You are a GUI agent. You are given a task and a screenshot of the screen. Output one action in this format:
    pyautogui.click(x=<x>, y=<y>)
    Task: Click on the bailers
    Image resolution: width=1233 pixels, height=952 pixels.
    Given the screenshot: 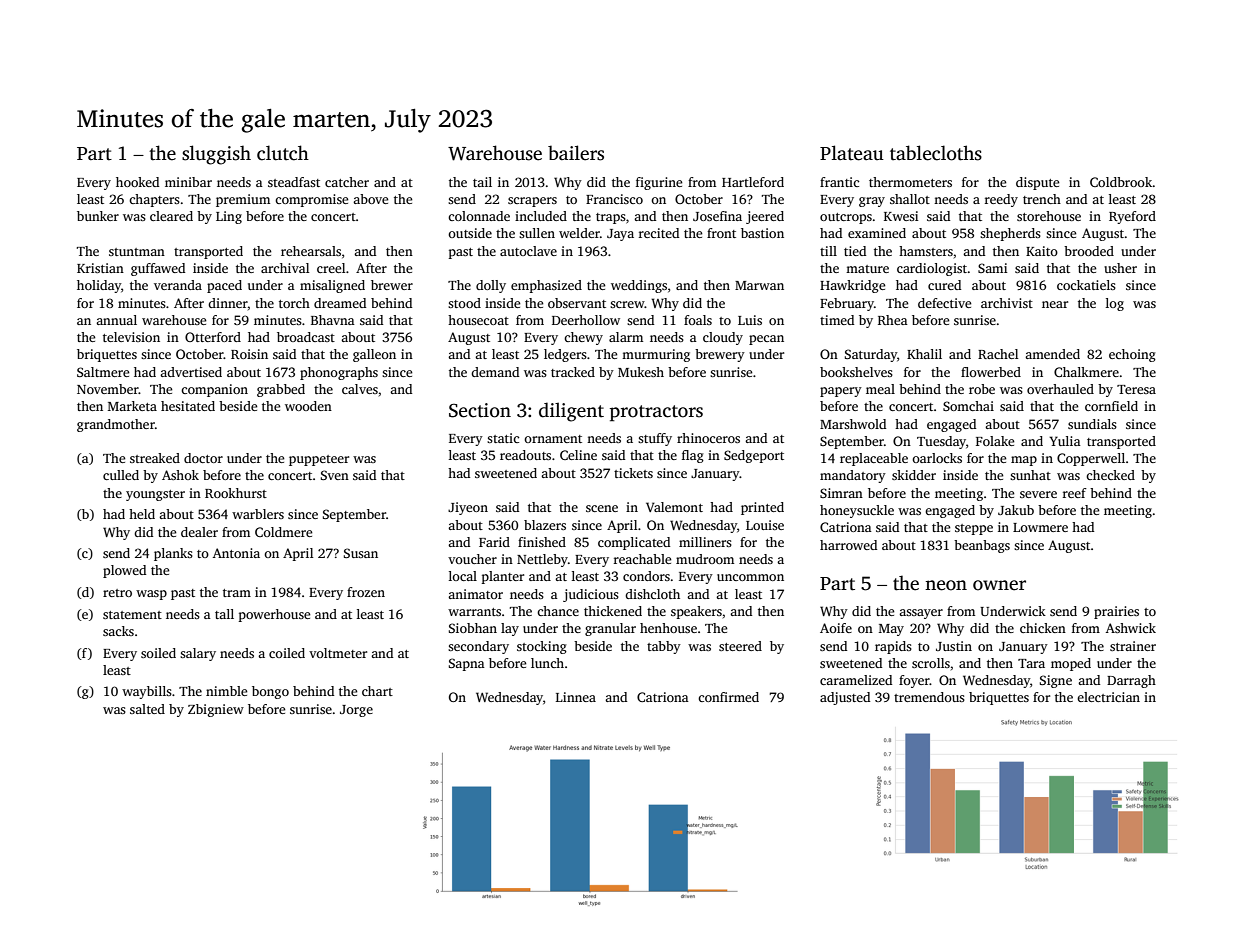 What is the action you would take?
    pyautogui.click(x=576, y=153)
